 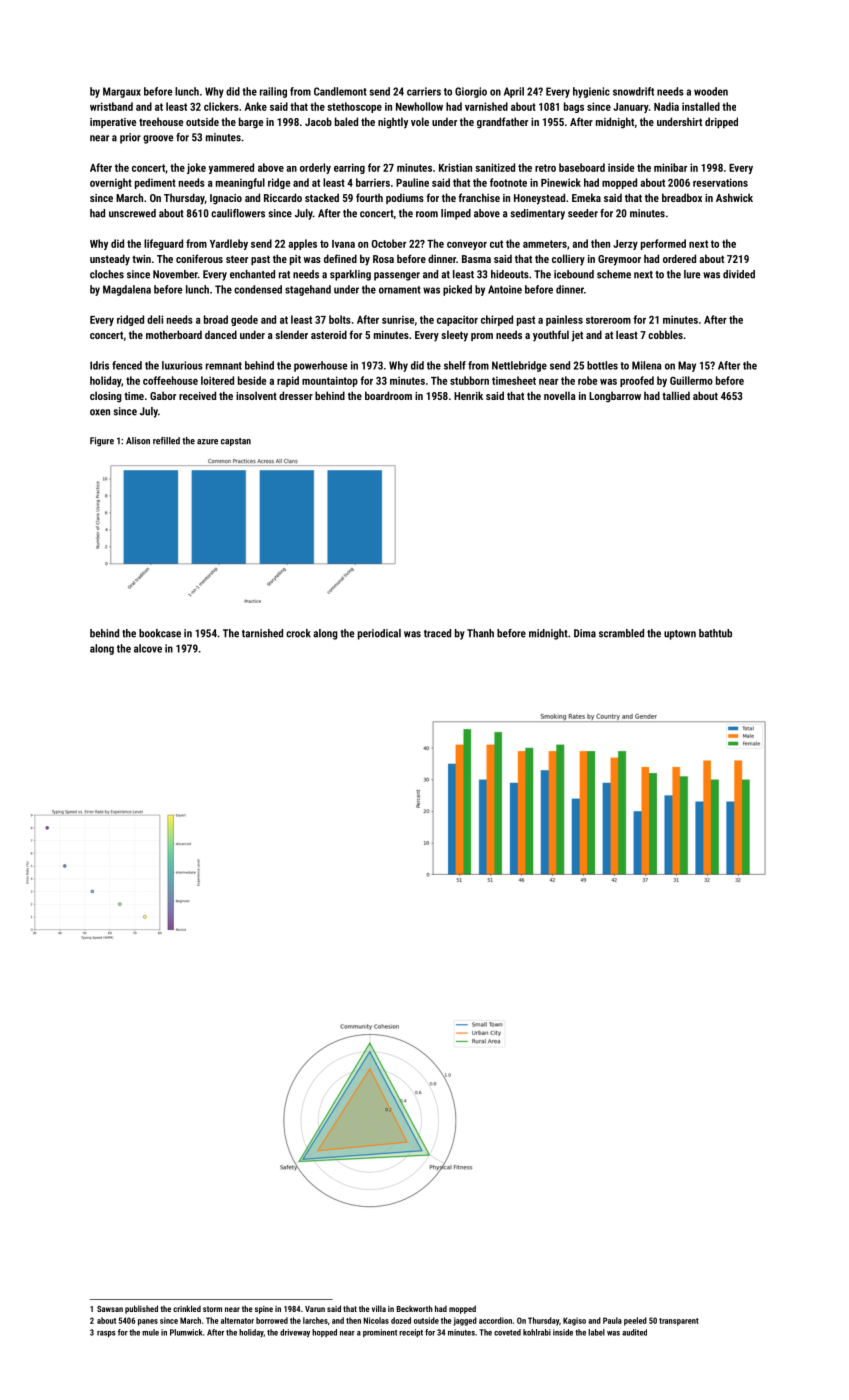 I want to click on bathtub, so click(x=715, y=633).
